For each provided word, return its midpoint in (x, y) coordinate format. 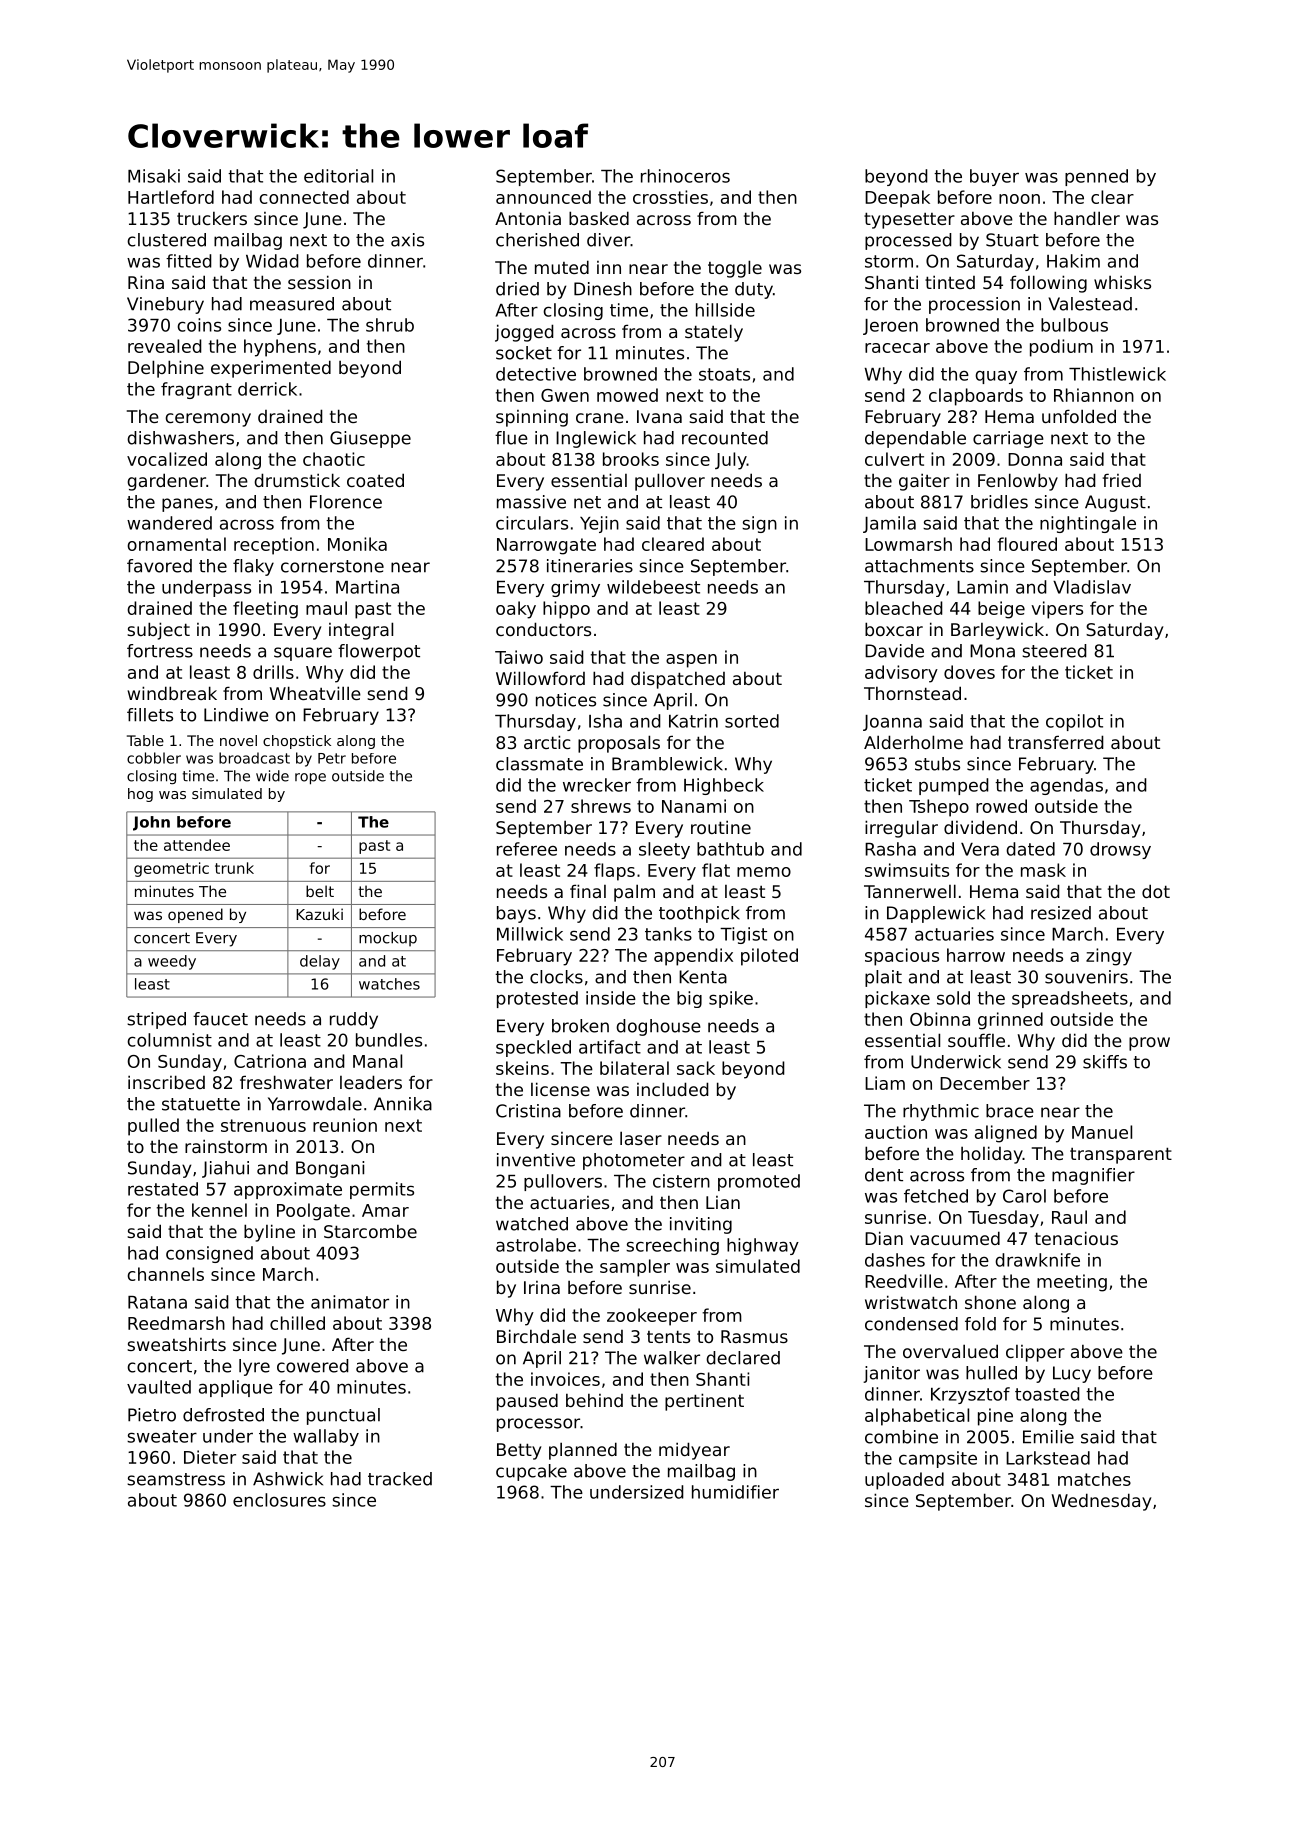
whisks (1122, 282)
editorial (338, 176)
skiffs (1105, 1062)
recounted (725, 438)
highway (763, 1246)
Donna (1035, 459)
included (673, 1089)
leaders (371, 1082)
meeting (1072, 1283)
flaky (253, 567)
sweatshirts (176, 1344)
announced (543, 197)
